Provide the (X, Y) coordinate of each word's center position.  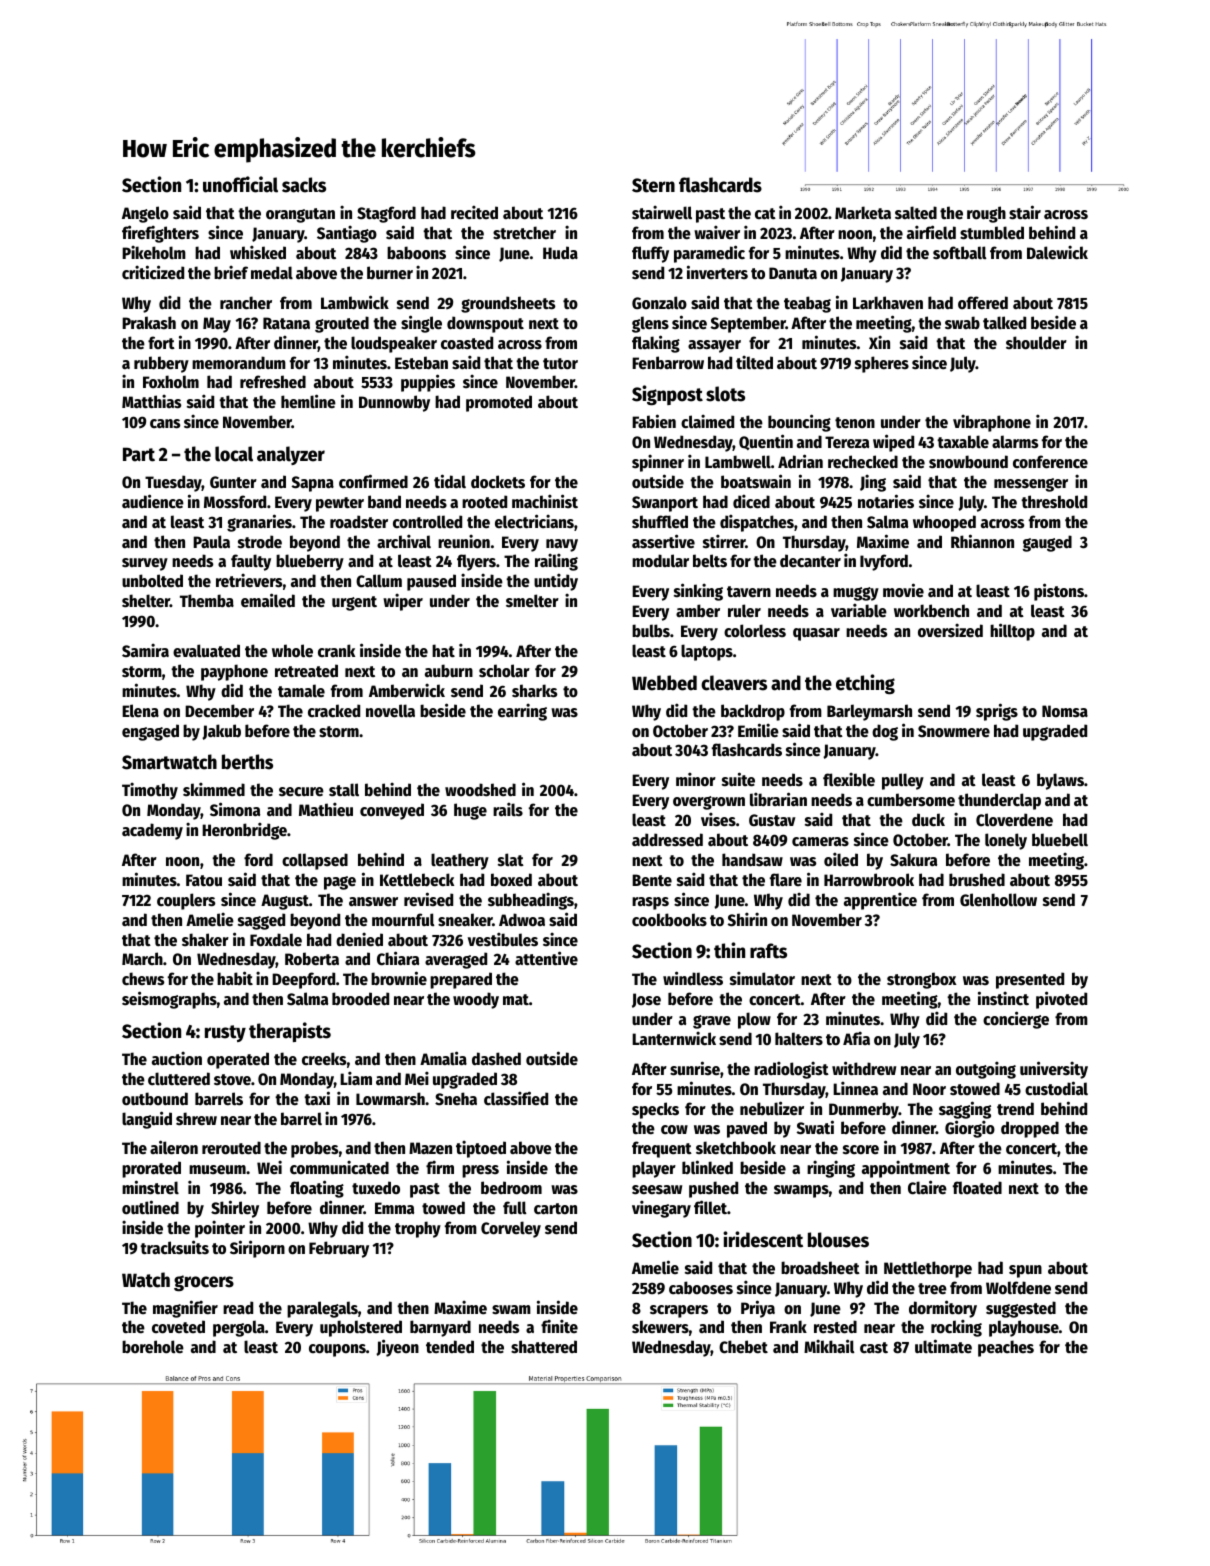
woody (476, 1000)
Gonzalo (659, 303)
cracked (334, 711)
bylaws (1060, 781)
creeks (324, 1059)
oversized (950, 630)
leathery (460, 861)
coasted (467, 343)
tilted (754, 362)
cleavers (734, 683)
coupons (337, 1350)
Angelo (145, 214)
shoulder (1036, 343)
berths (247, 762)
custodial (1056, 1088)
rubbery (161, 364)
